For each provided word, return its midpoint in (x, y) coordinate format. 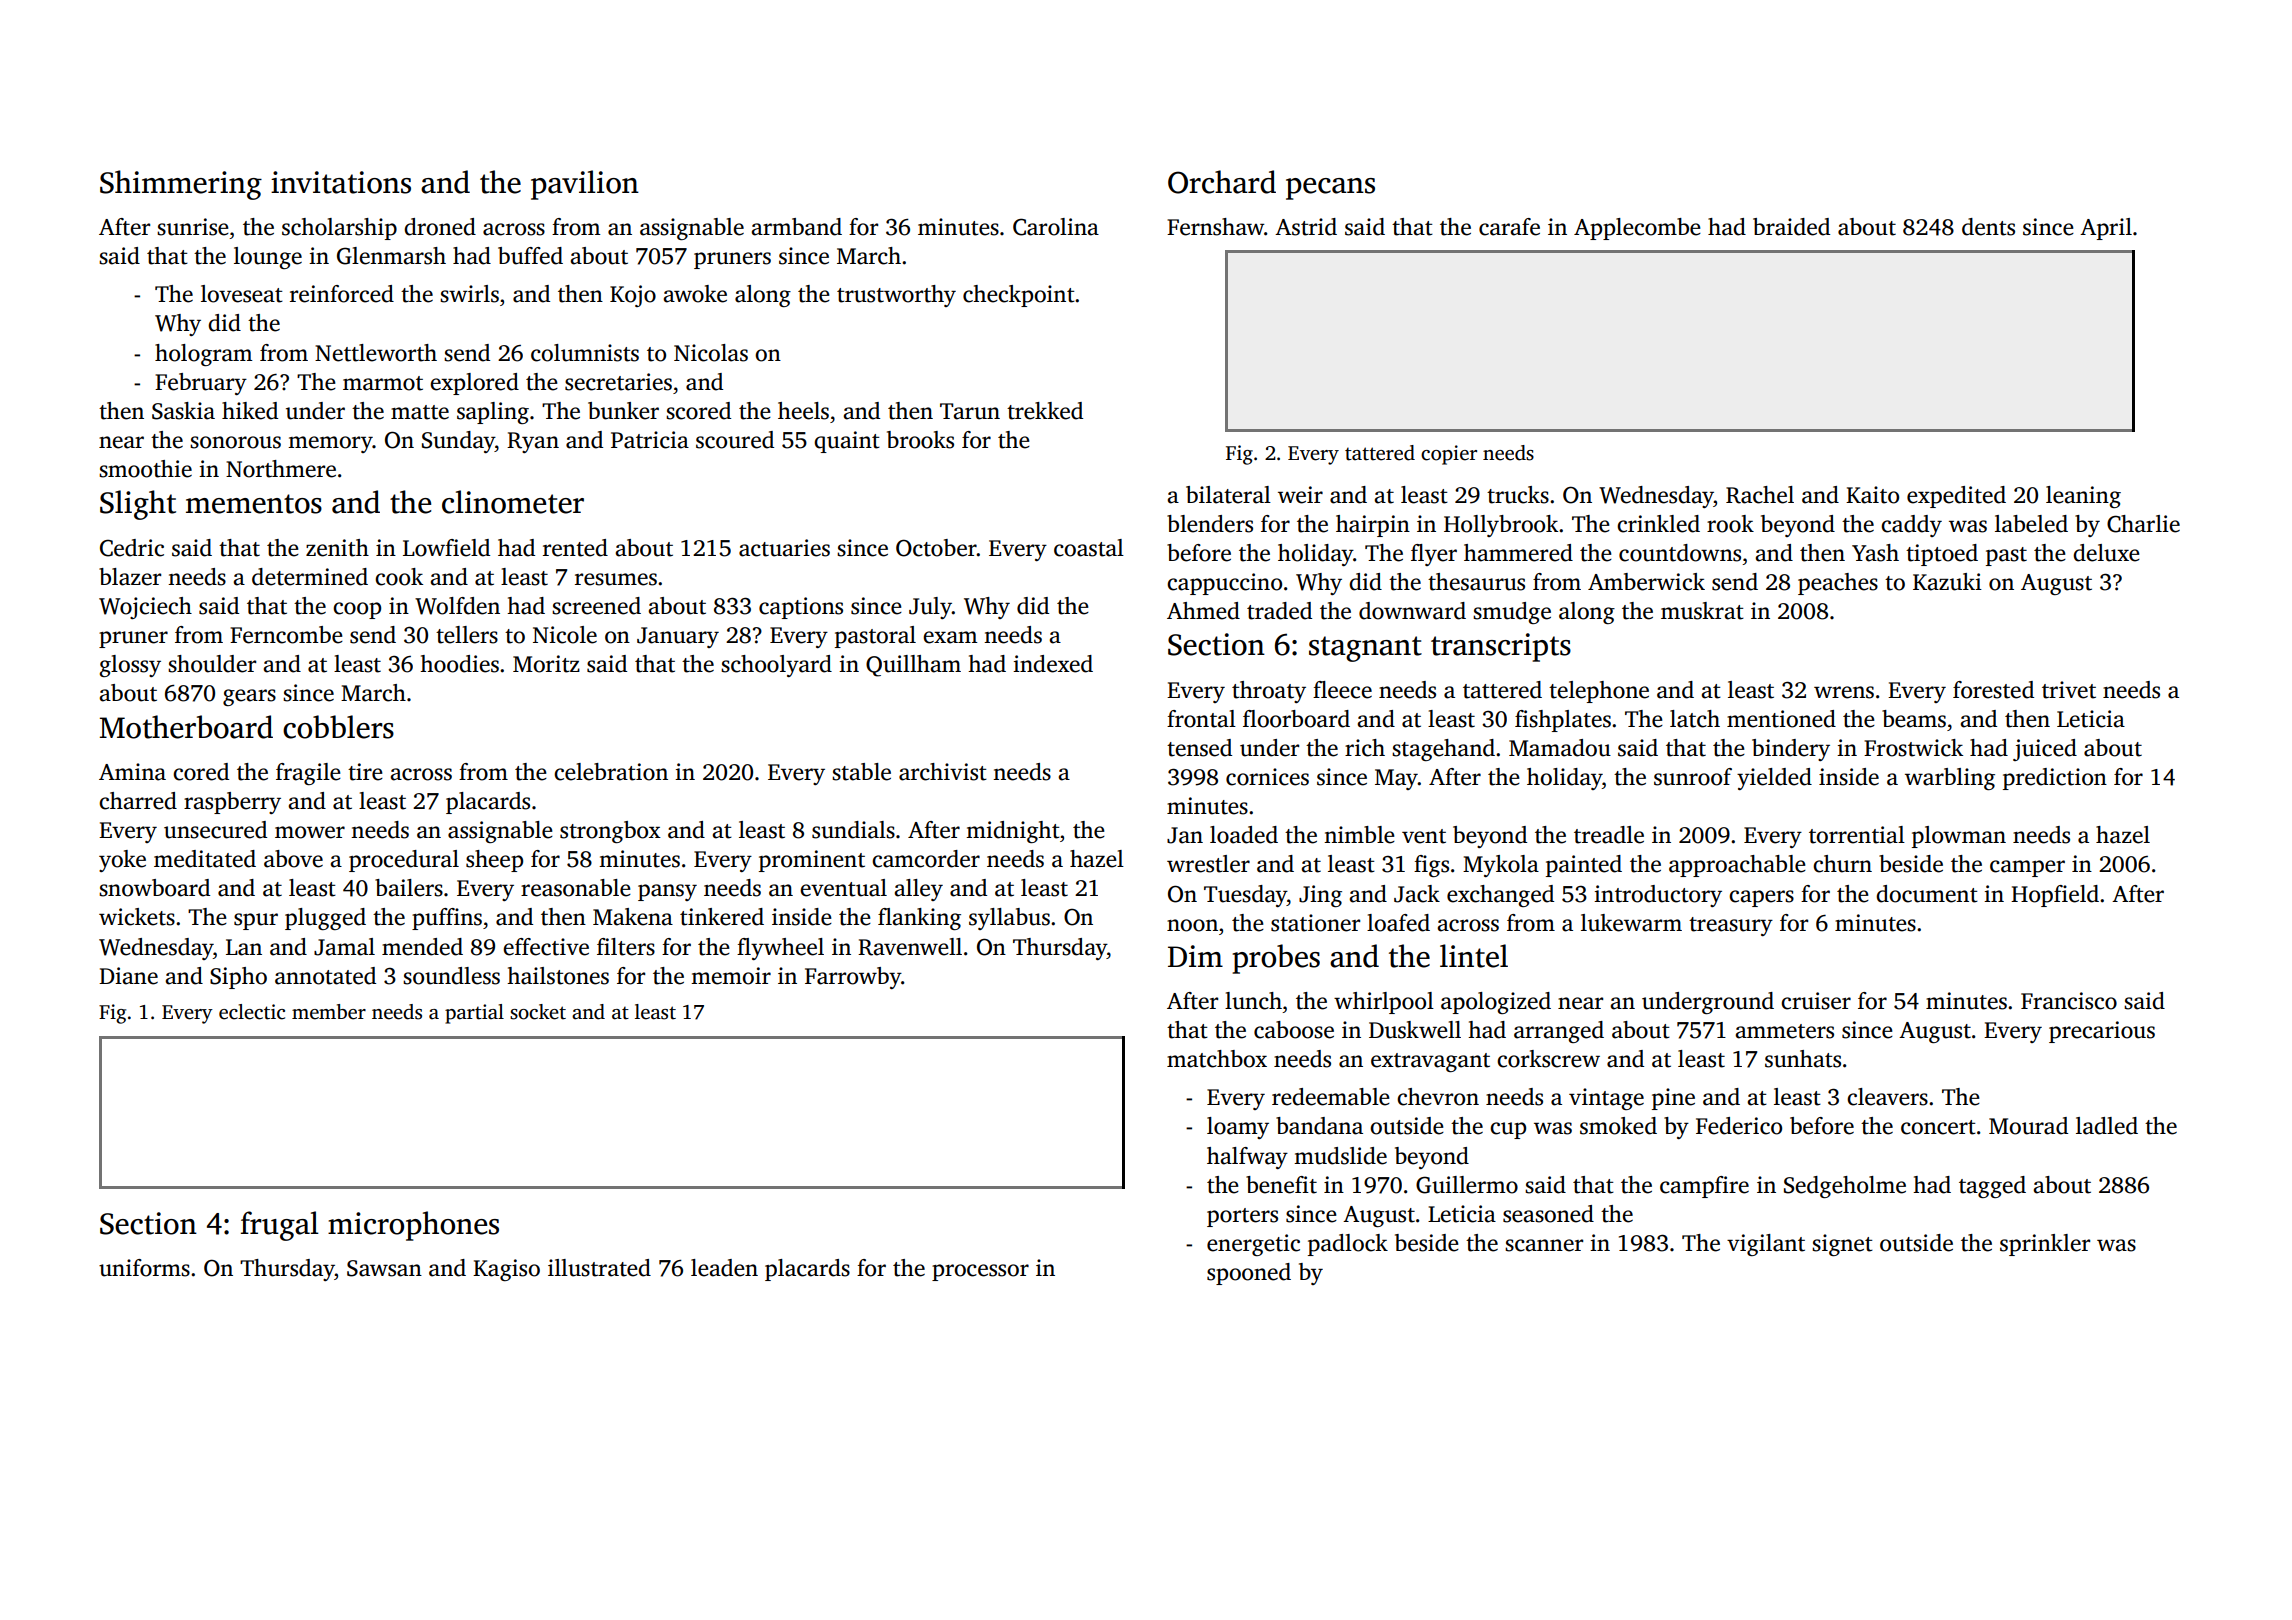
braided (1791, 227)
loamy (1238, 1128)
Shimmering (181, 185)
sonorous (235, 442)
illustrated (599, 1268)
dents (1988, 227)
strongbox (610, 832)
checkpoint (1019, 296)
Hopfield (2055, 896)
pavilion (585, 185)
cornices (1267, 777)
